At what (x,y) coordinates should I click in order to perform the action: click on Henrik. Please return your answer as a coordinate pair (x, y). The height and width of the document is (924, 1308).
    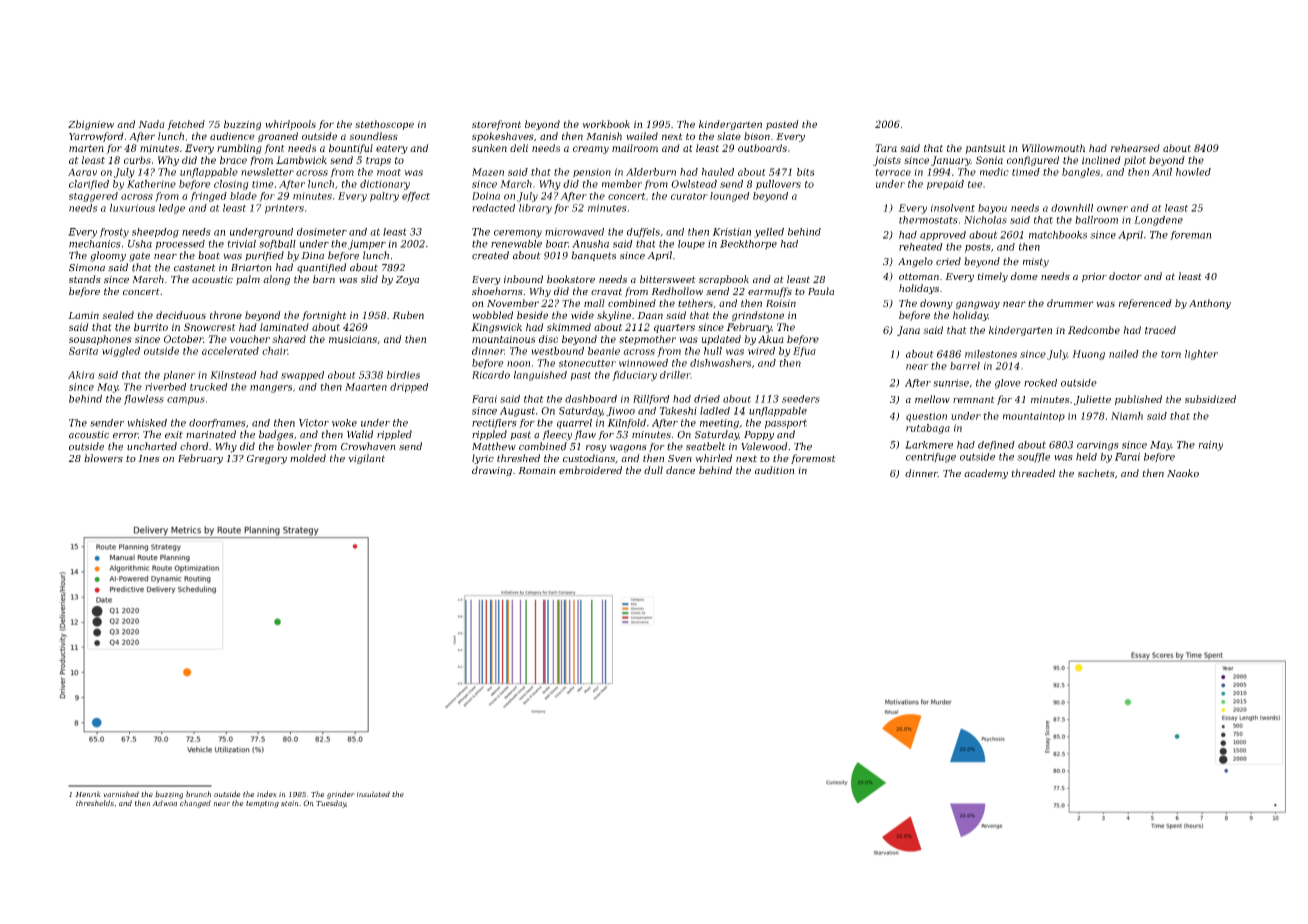
    Looking at the image, I should click on (88, 794).
